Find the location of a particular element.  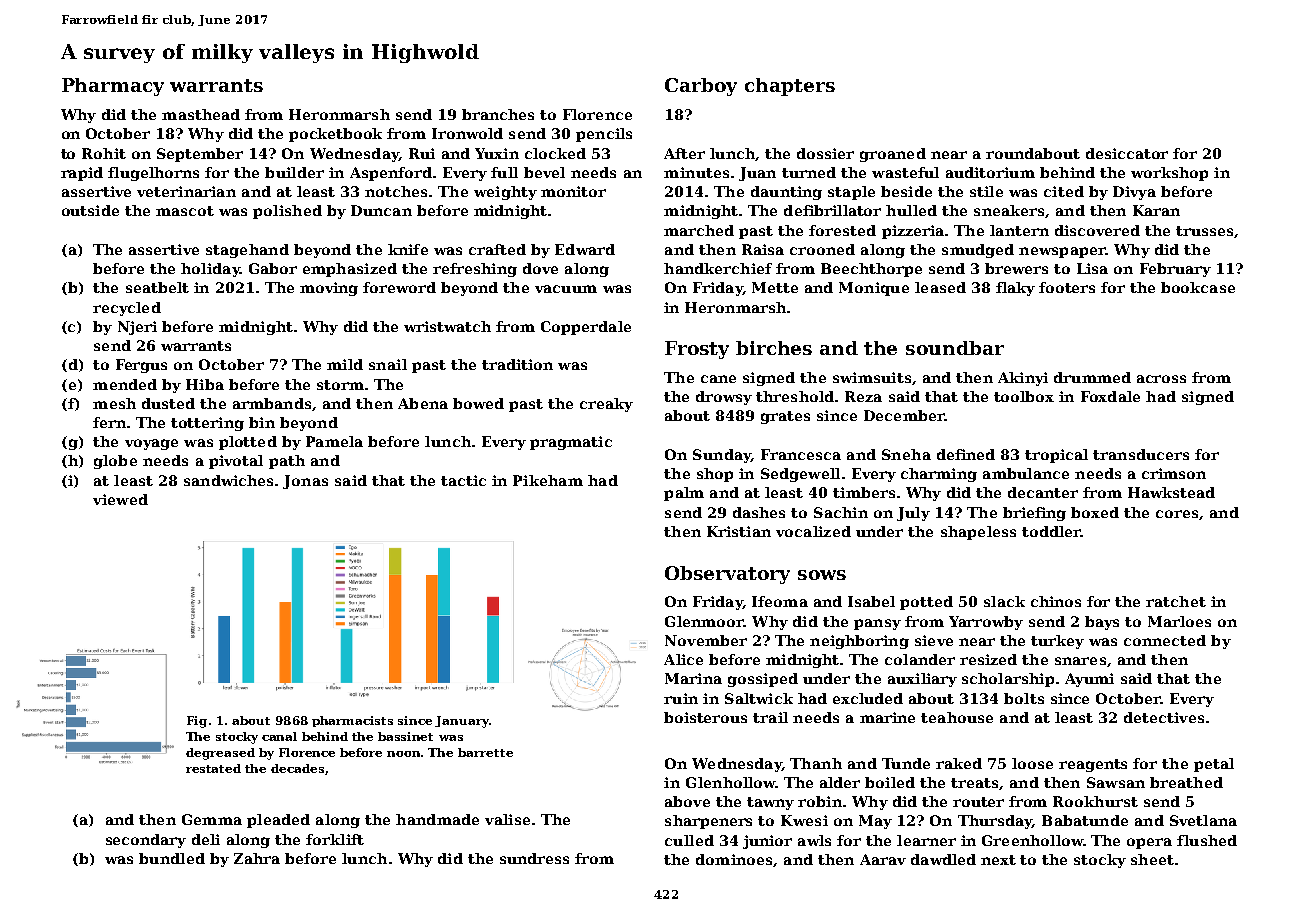

pragmatic is located at coordinates (571, 443).
